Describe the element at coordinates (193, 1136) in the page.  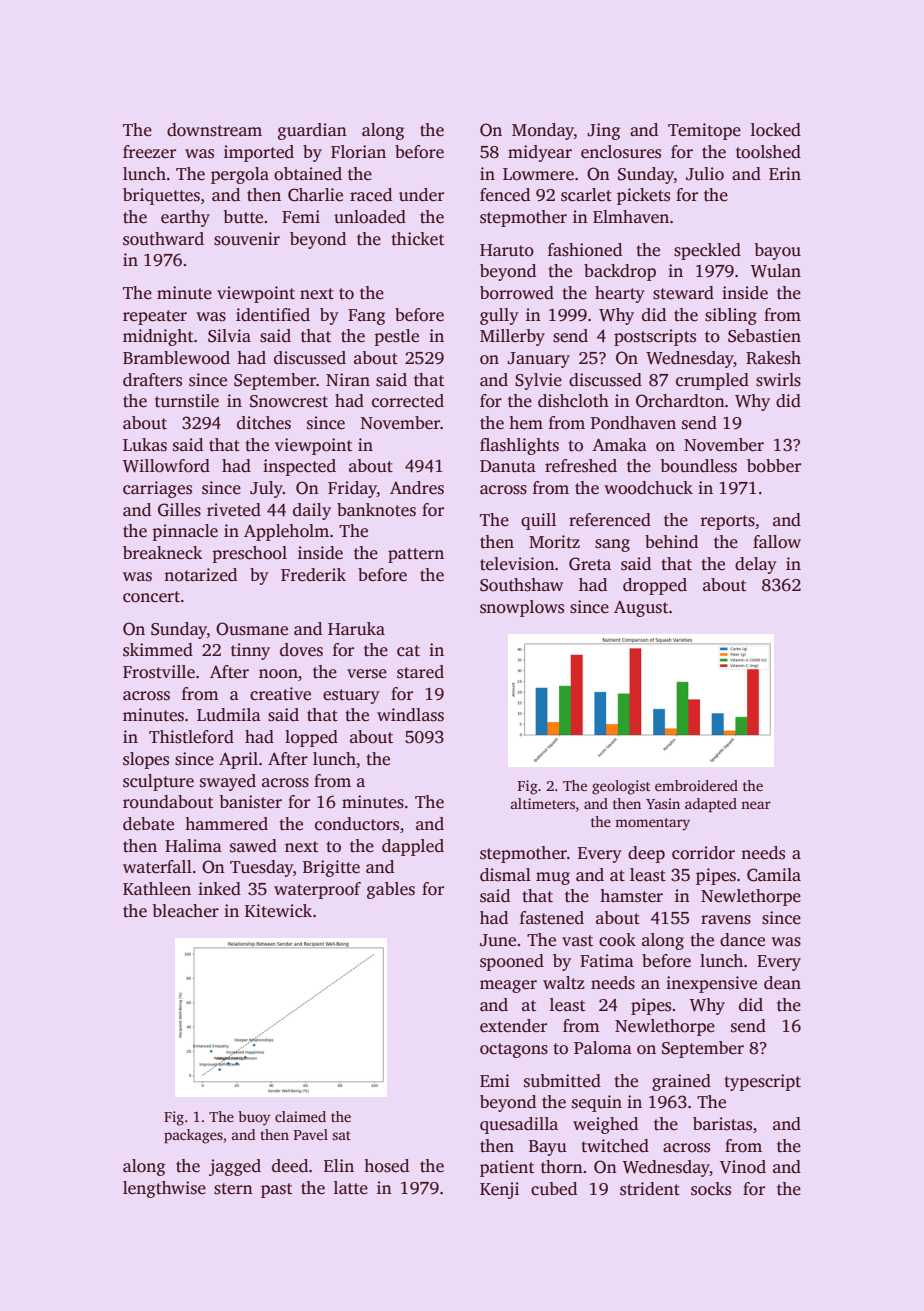
I see `packages` at that location.
